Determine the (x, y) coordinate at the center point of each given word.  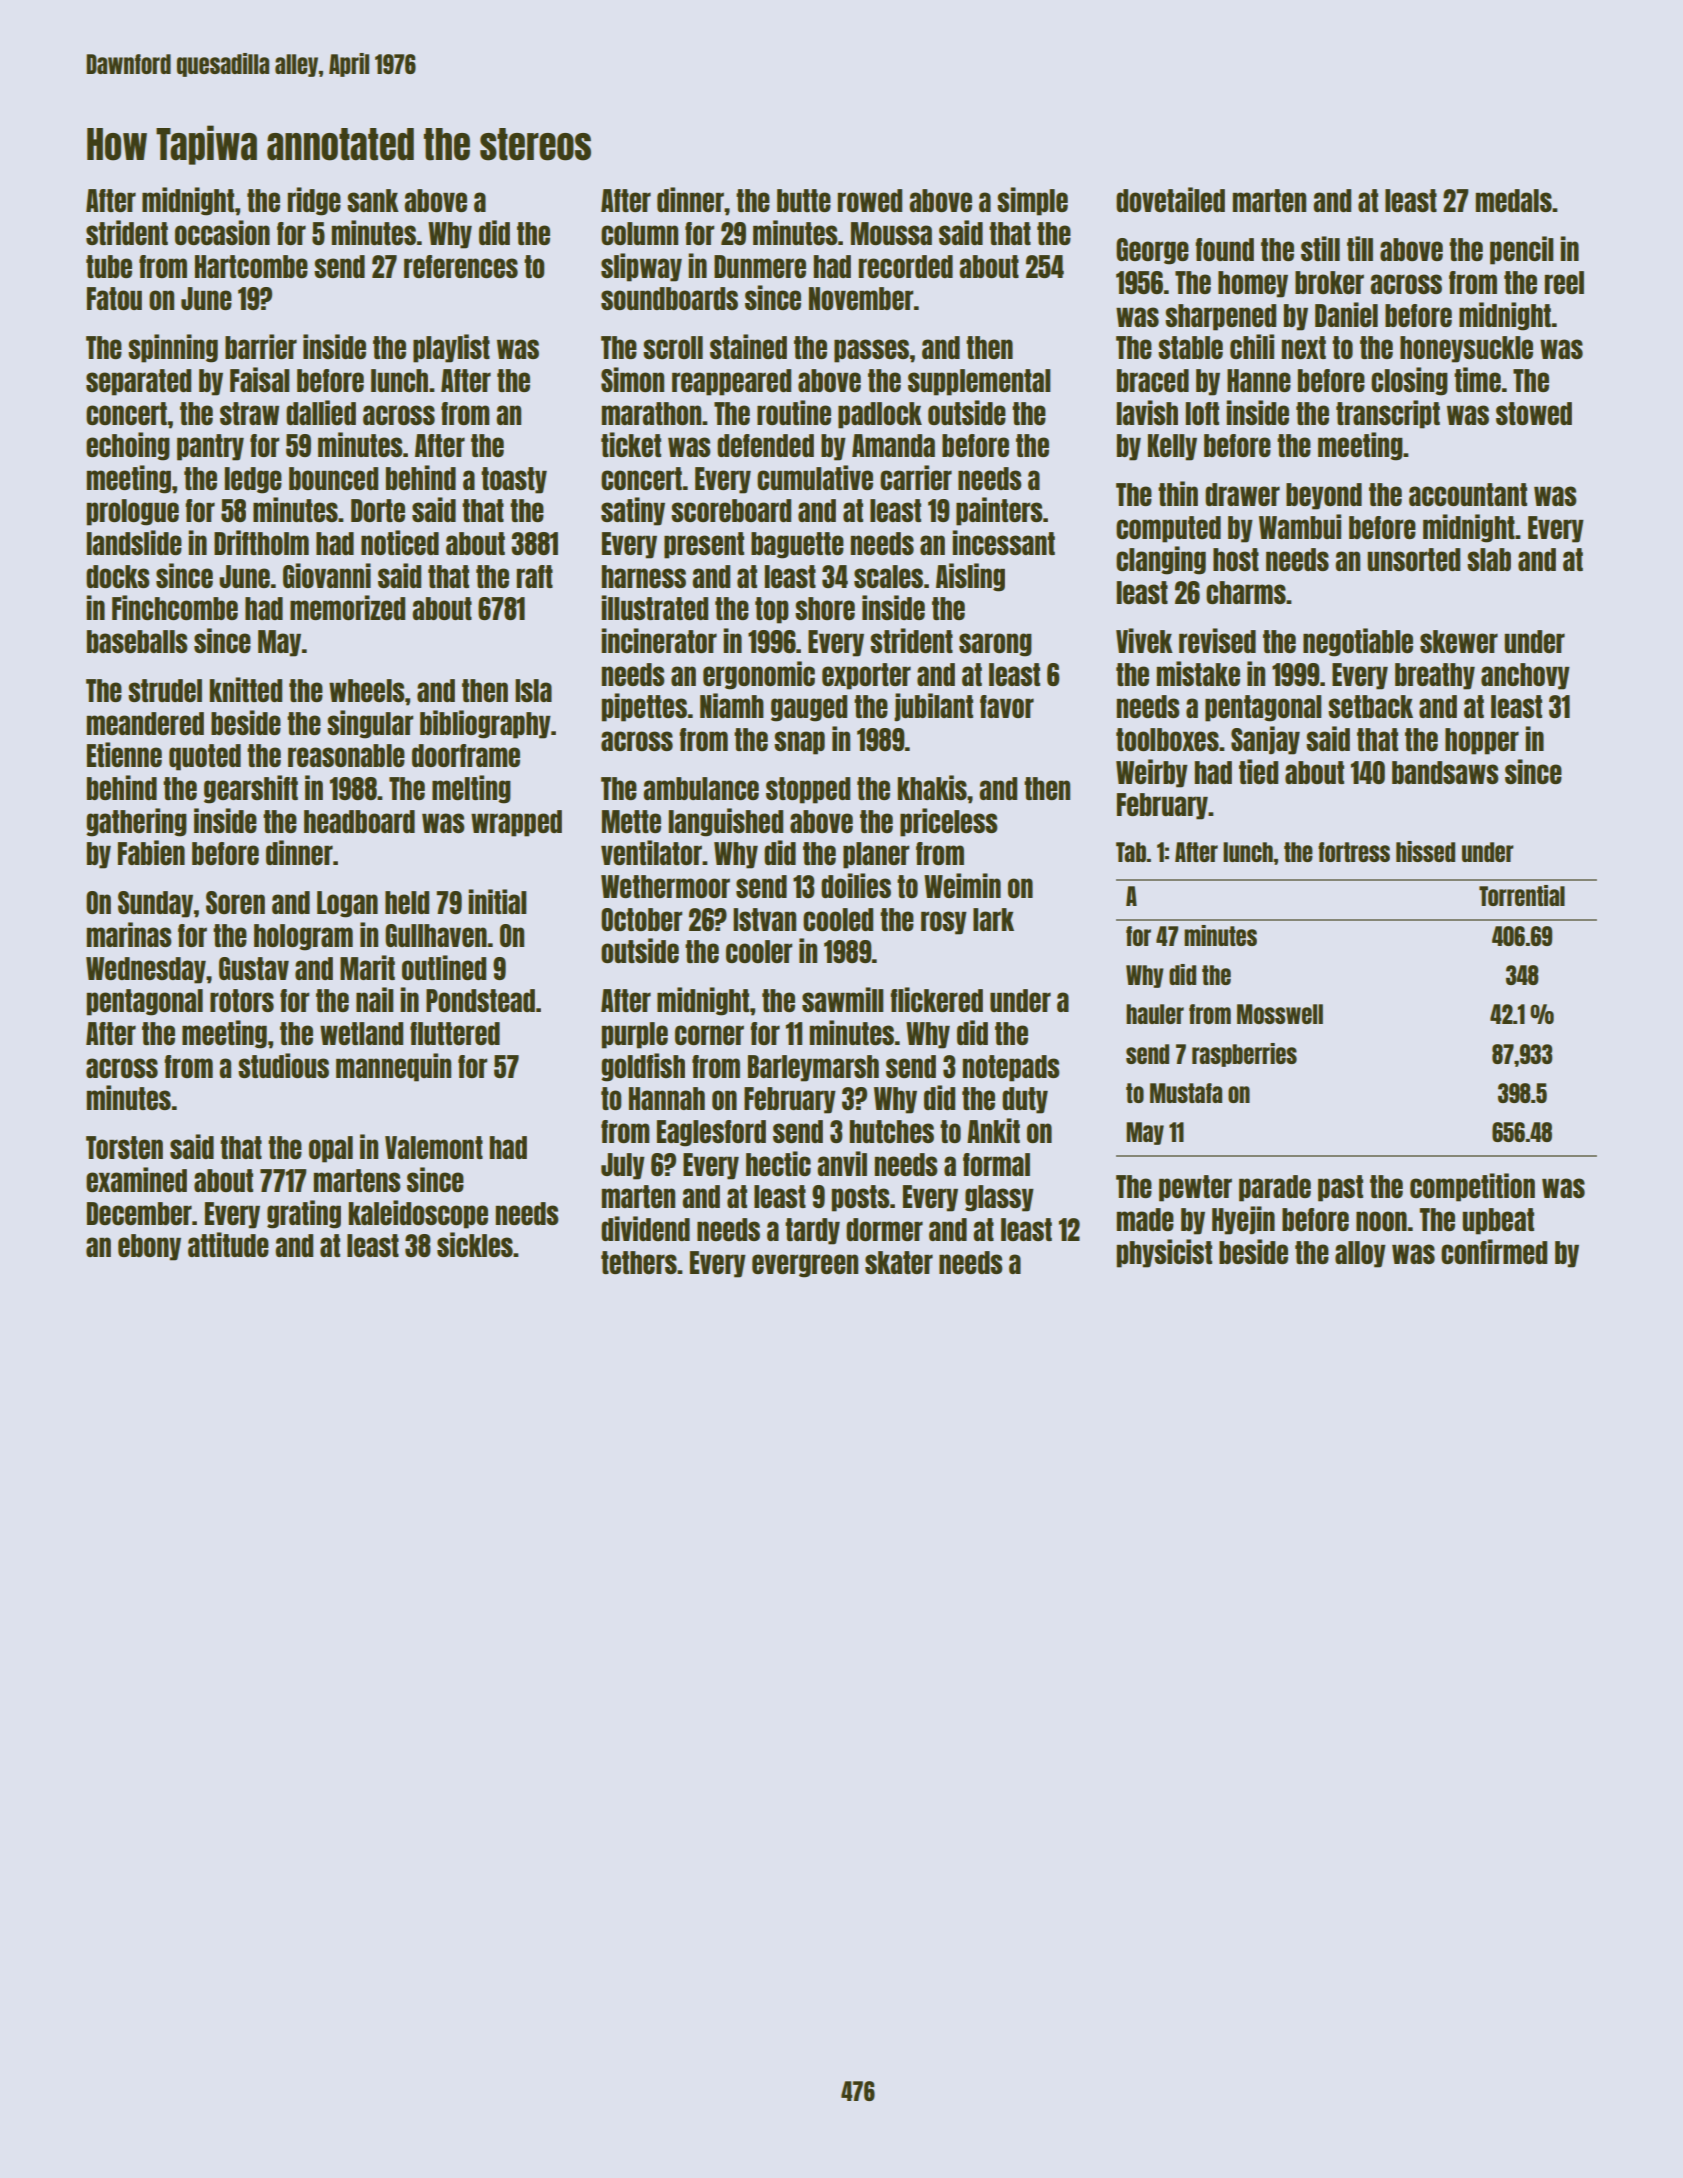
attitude (228, 1244)
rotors (242, 1000)
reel (1564, 282)
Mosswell (1280, 1014)
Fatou (114, 298)
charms (1246, 592)
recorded (906, 266)
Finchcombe (175, 607)
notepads (1011, 1068)
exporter (866, 676)
